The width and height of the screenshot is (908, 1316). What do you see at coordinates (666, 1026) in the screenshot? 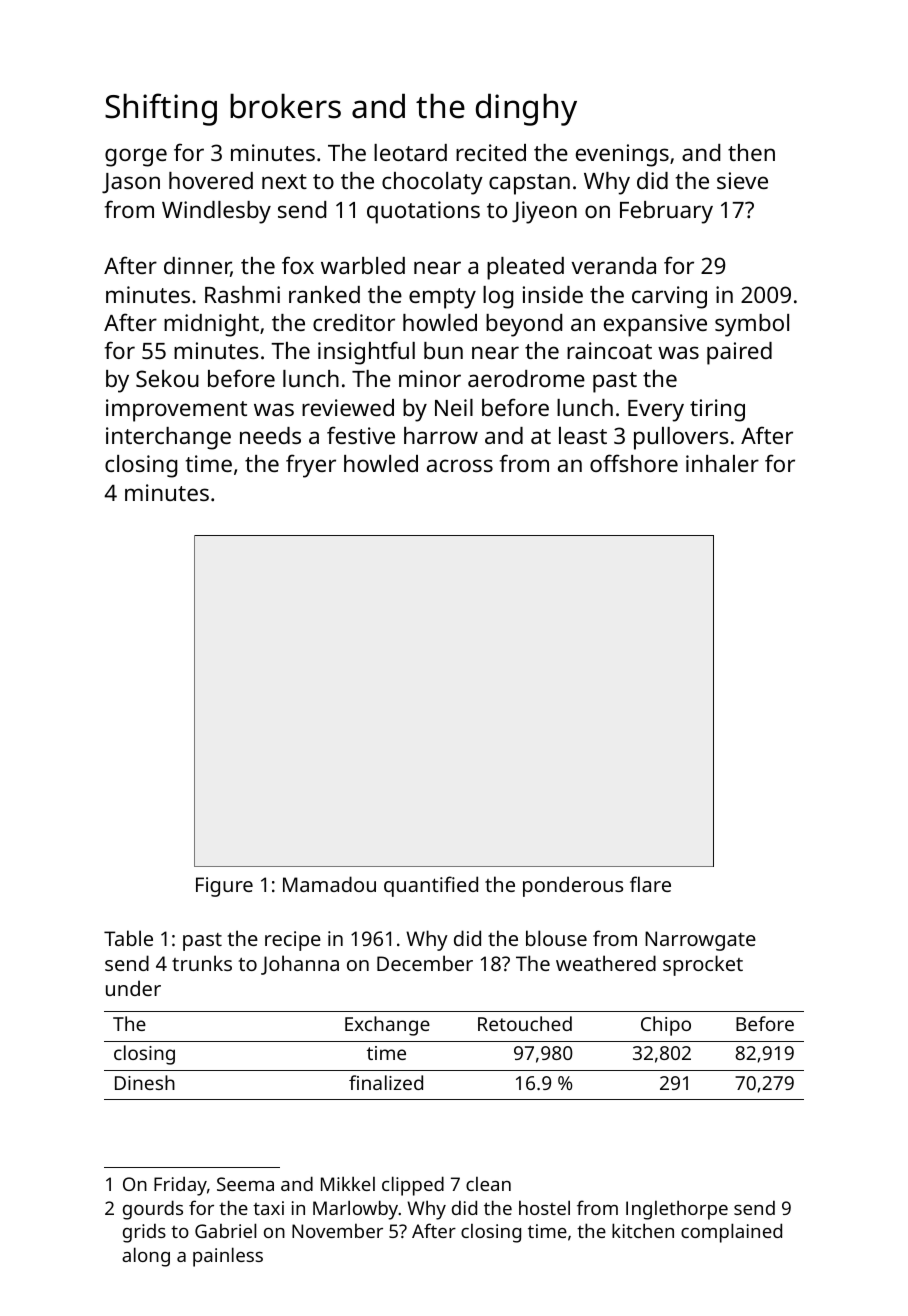
I see `Chipo` at bounding box center [666, 1026].
